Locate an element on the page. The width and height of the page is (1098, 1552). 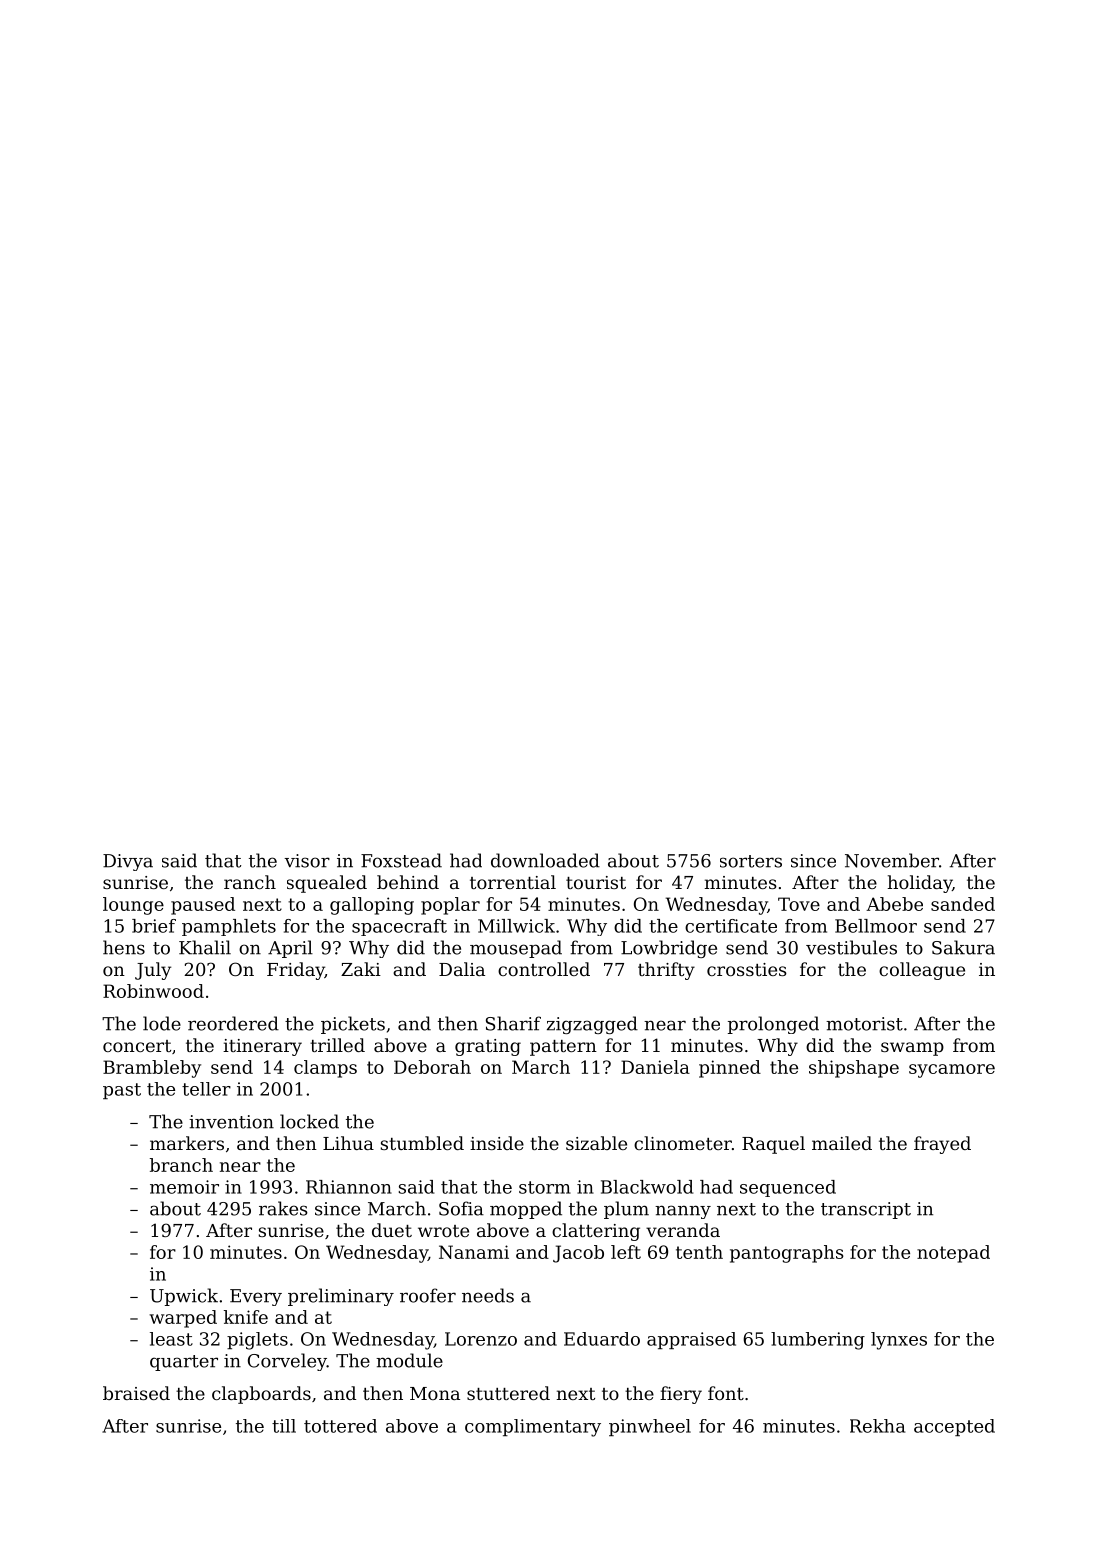
prolonged is located at coordinates (773, 1025).
